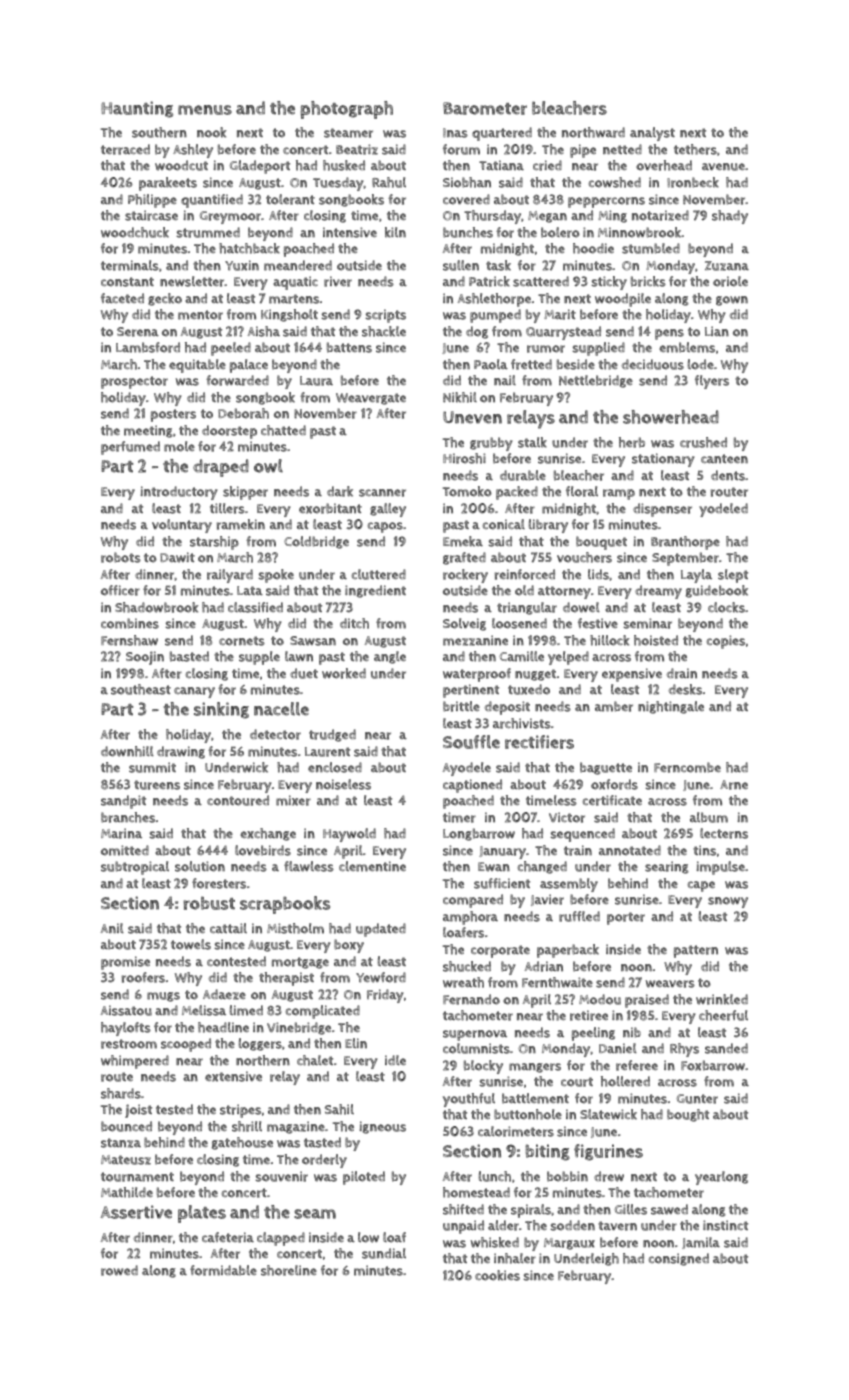 This image has width=849, height=1400. Describe the element at coordinates (589, 1015) in the image. I see `retiree` at that location.
